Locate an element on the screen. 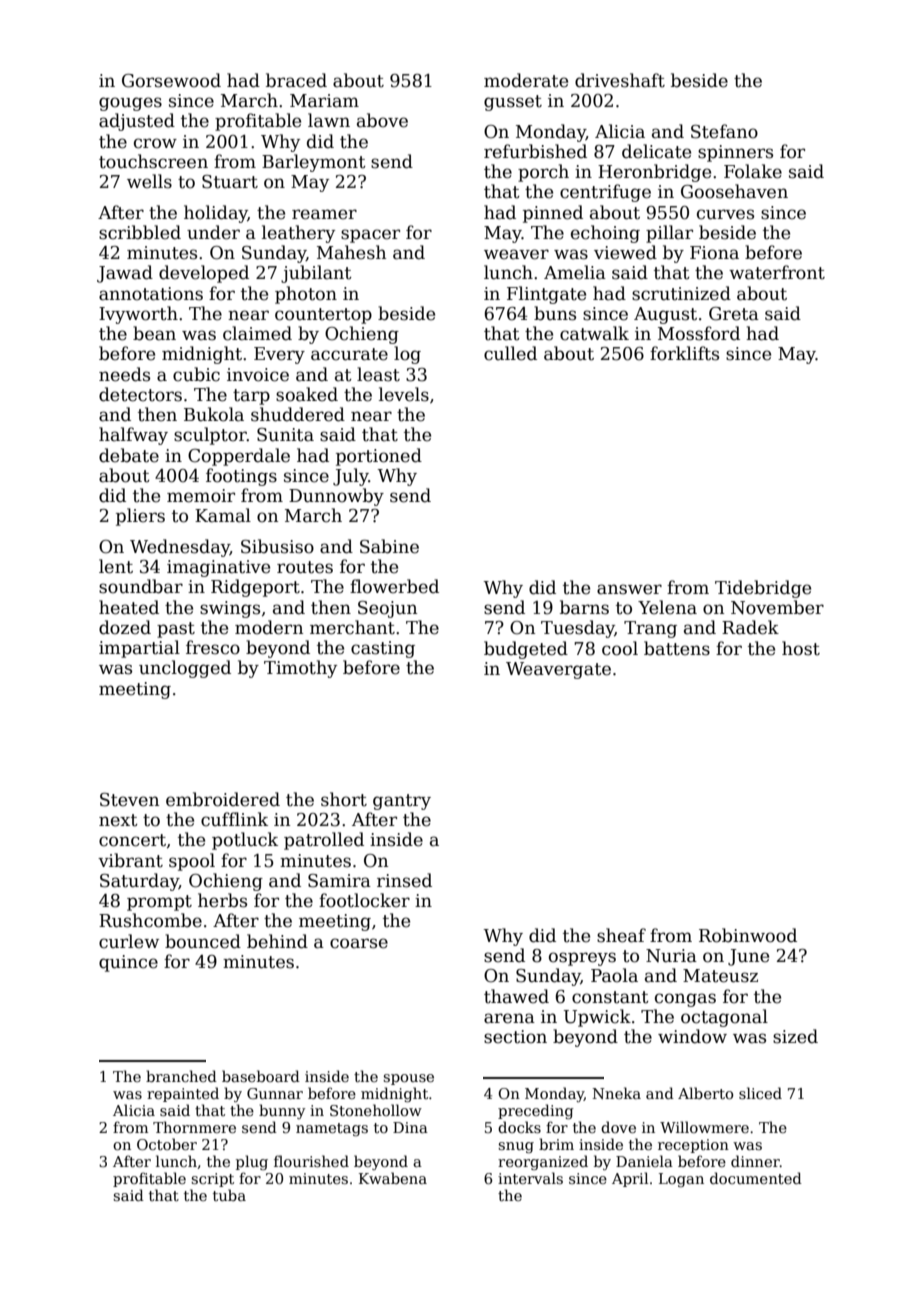 The image size is (924, 1311). tuba is located at coordinates (229, 1195).
